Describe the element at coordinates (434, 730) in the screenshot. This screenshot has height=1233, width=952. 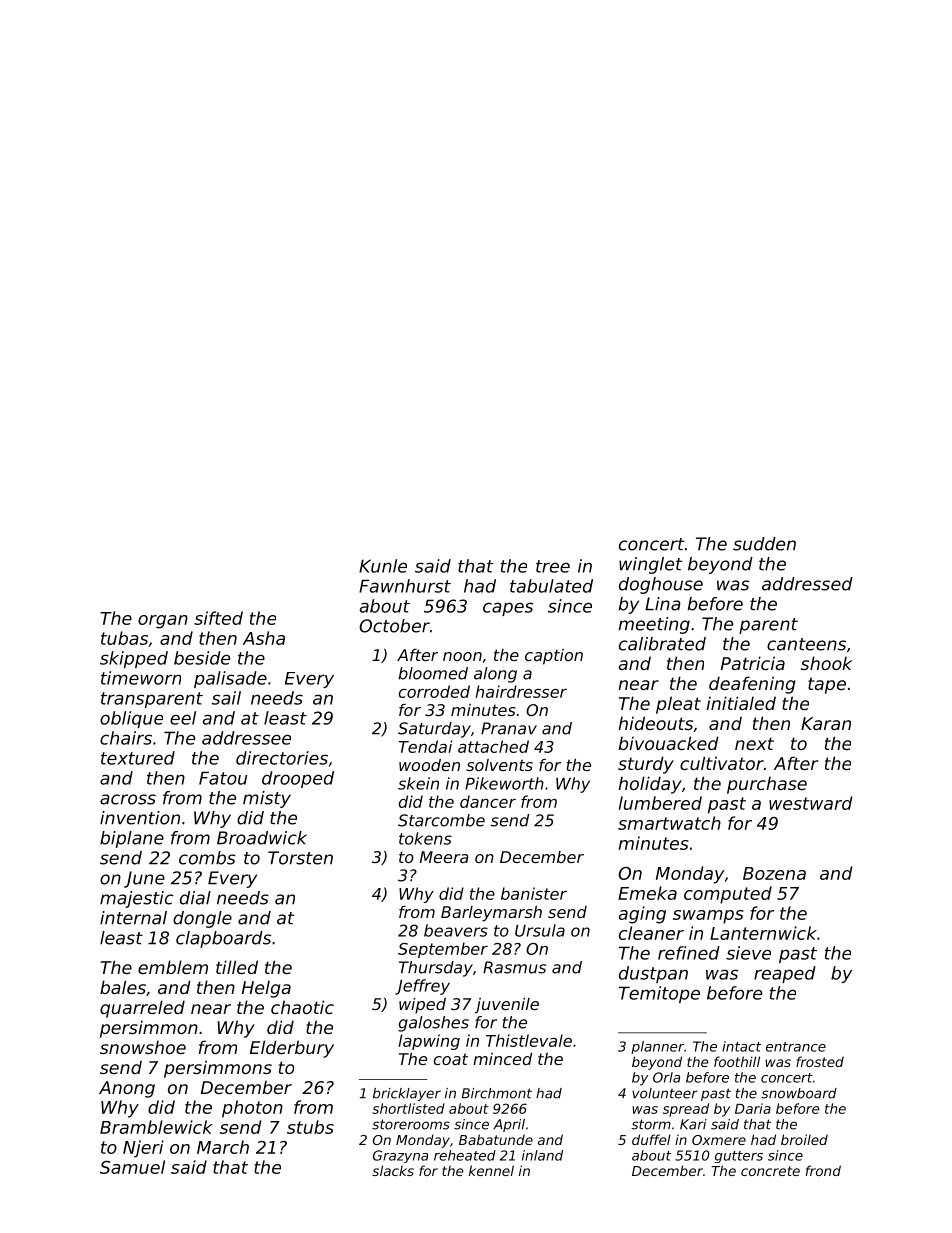
I see `Saturday` at that location.
